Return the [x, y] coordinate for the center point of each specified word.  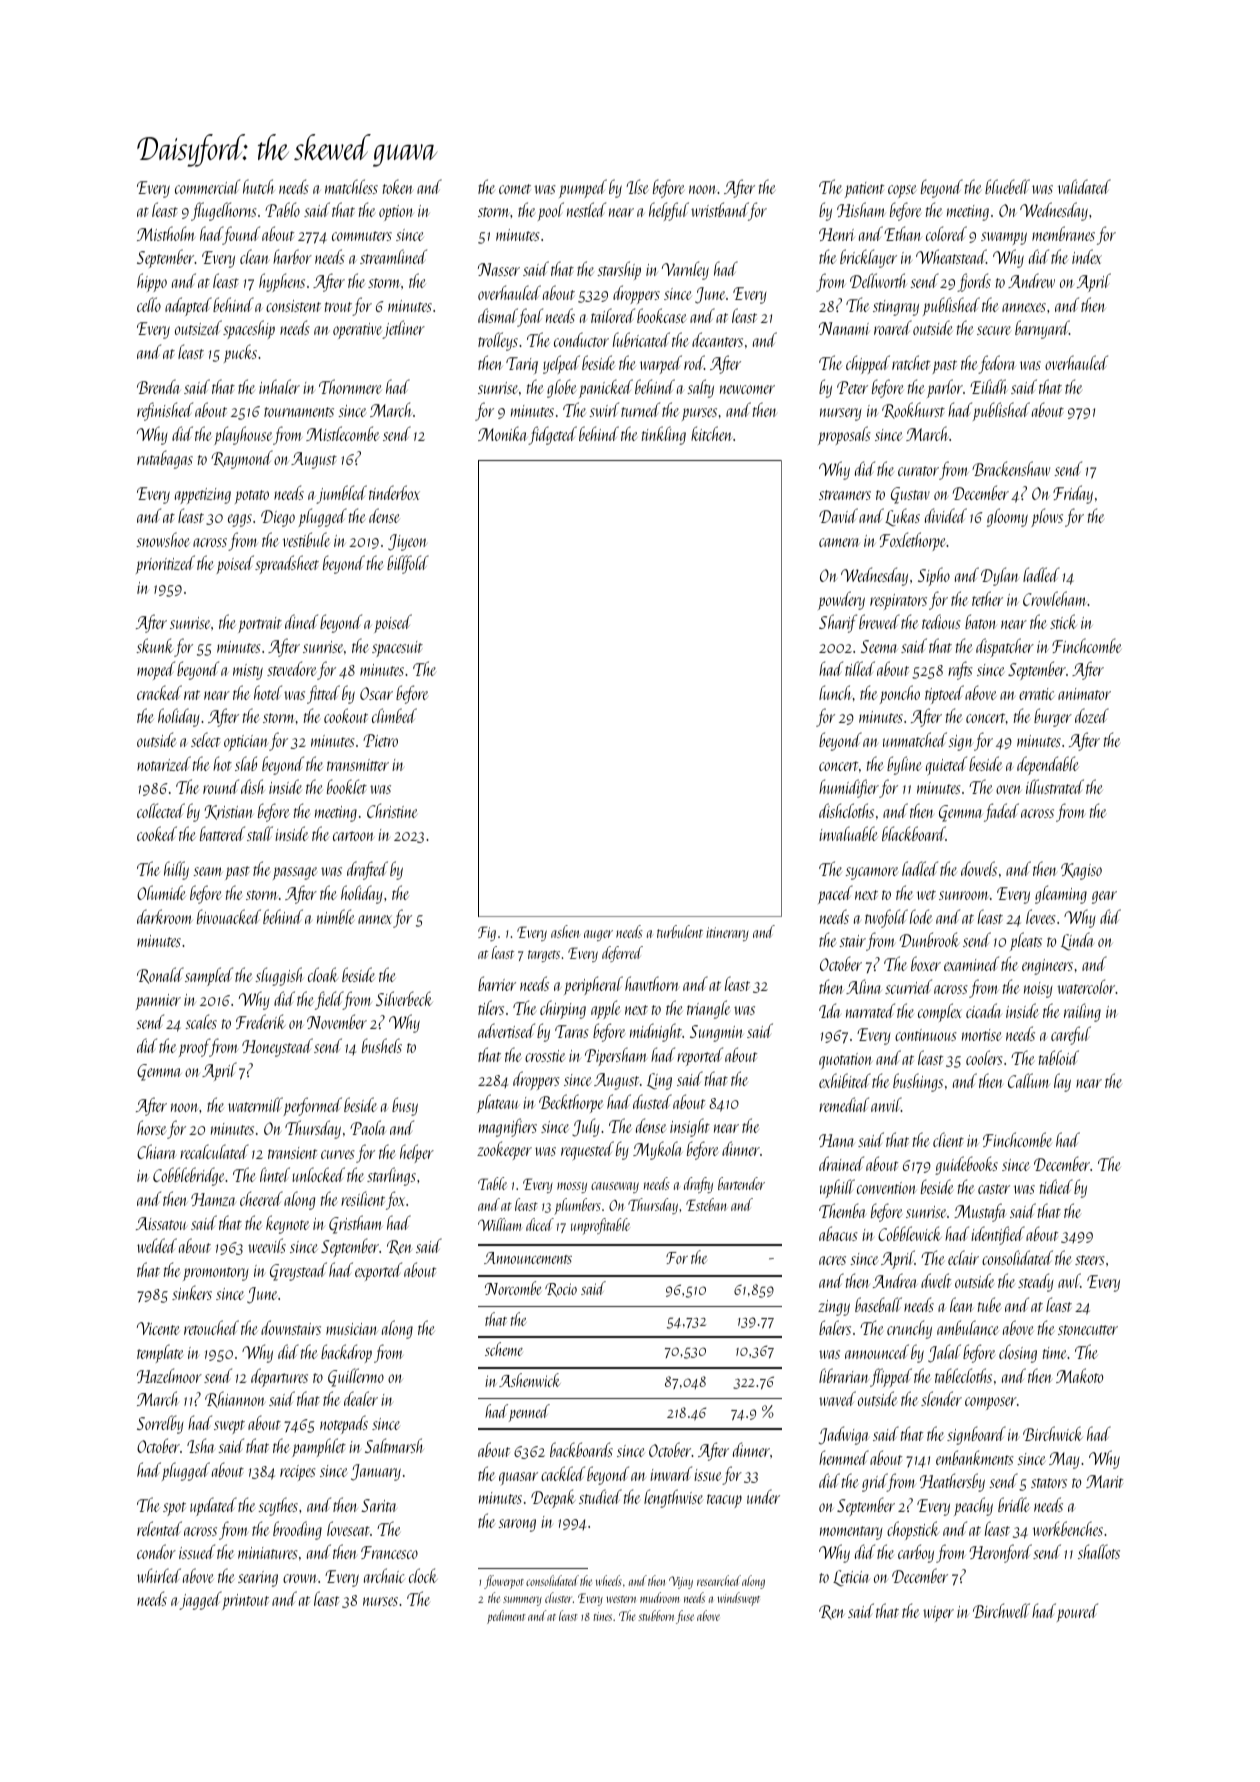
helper [417, 1153]
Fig [487, 933]
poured [1077, 1612]
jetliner [404, 329]
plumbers [577, 1206]
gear [1104, 897]
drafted [367, 870]
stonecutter [1088, 1330]
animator [1084, 694]
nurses [380, 1601]
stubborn [656, 1615]
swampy [1004, 238]
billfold [408, 564]
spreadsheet [287, 564]
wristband [720, 211]
